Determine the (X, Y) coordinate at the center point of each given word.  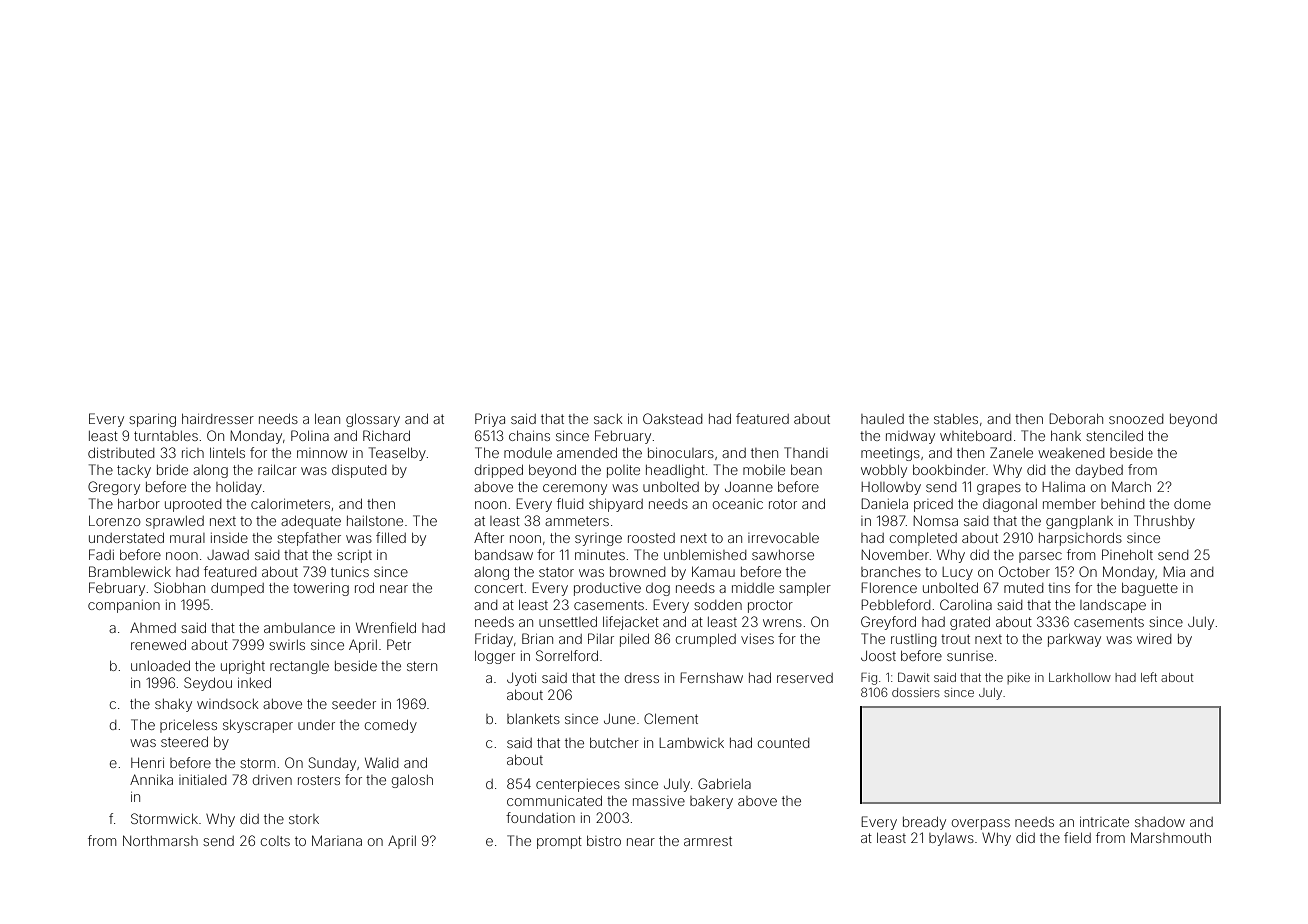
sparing (152, 420)
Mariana (337, 840)
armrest (708, 841)
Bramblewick (130, 571)
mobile (764, 470)
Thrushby (1164, 522)
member (1069, 504)
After (489, 537)
